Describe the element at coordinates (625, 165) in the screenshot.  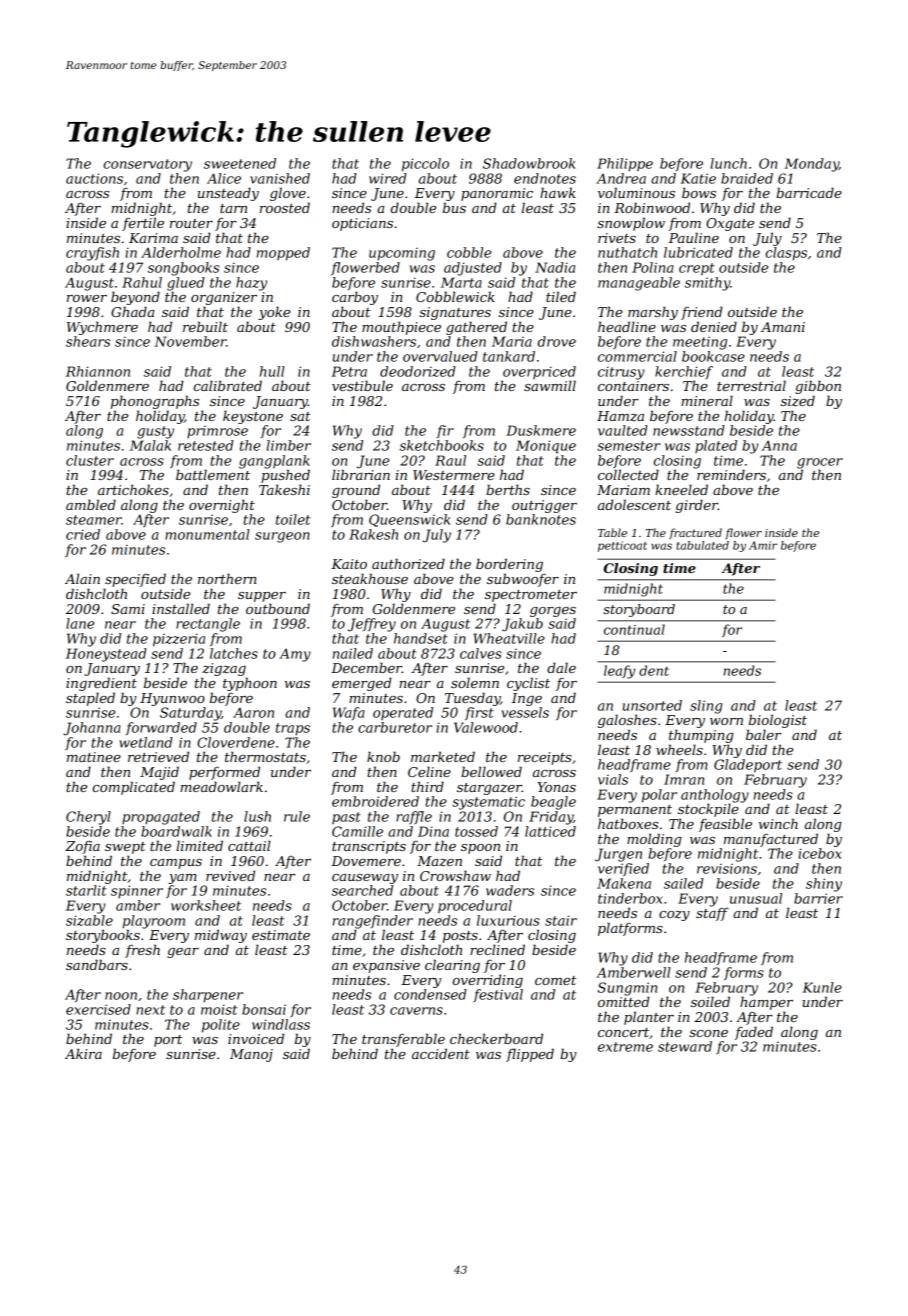
I see `Philippe` at that location.
